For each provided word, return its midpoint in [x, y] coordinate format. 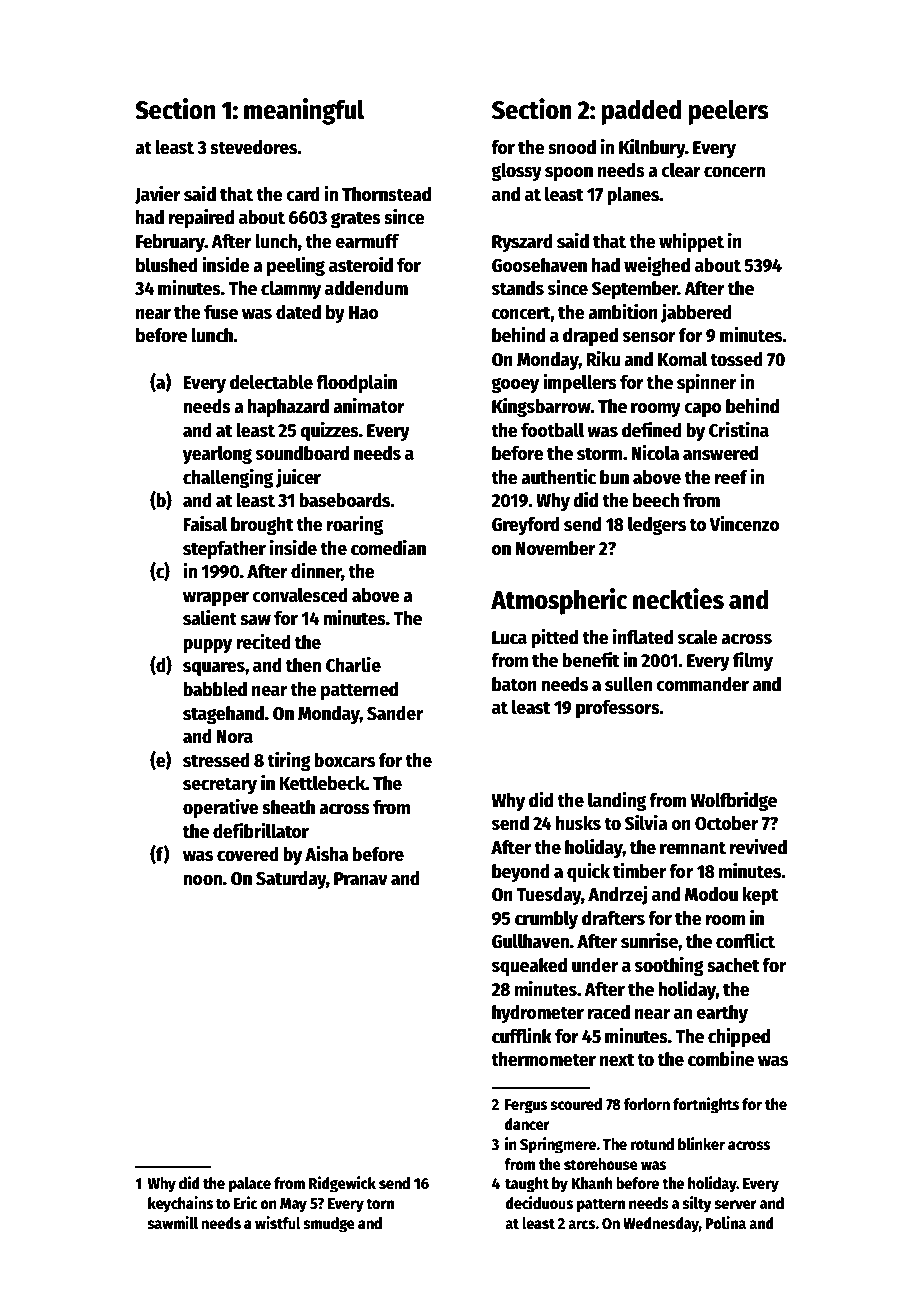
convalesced [300, 595]
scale [698, 637]
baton [514, 684]
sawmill [173, 1222]
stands [518, 288]
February [170, 243]
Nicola [655, 453]
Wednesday [661, 1225]
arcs [581, 1225]
